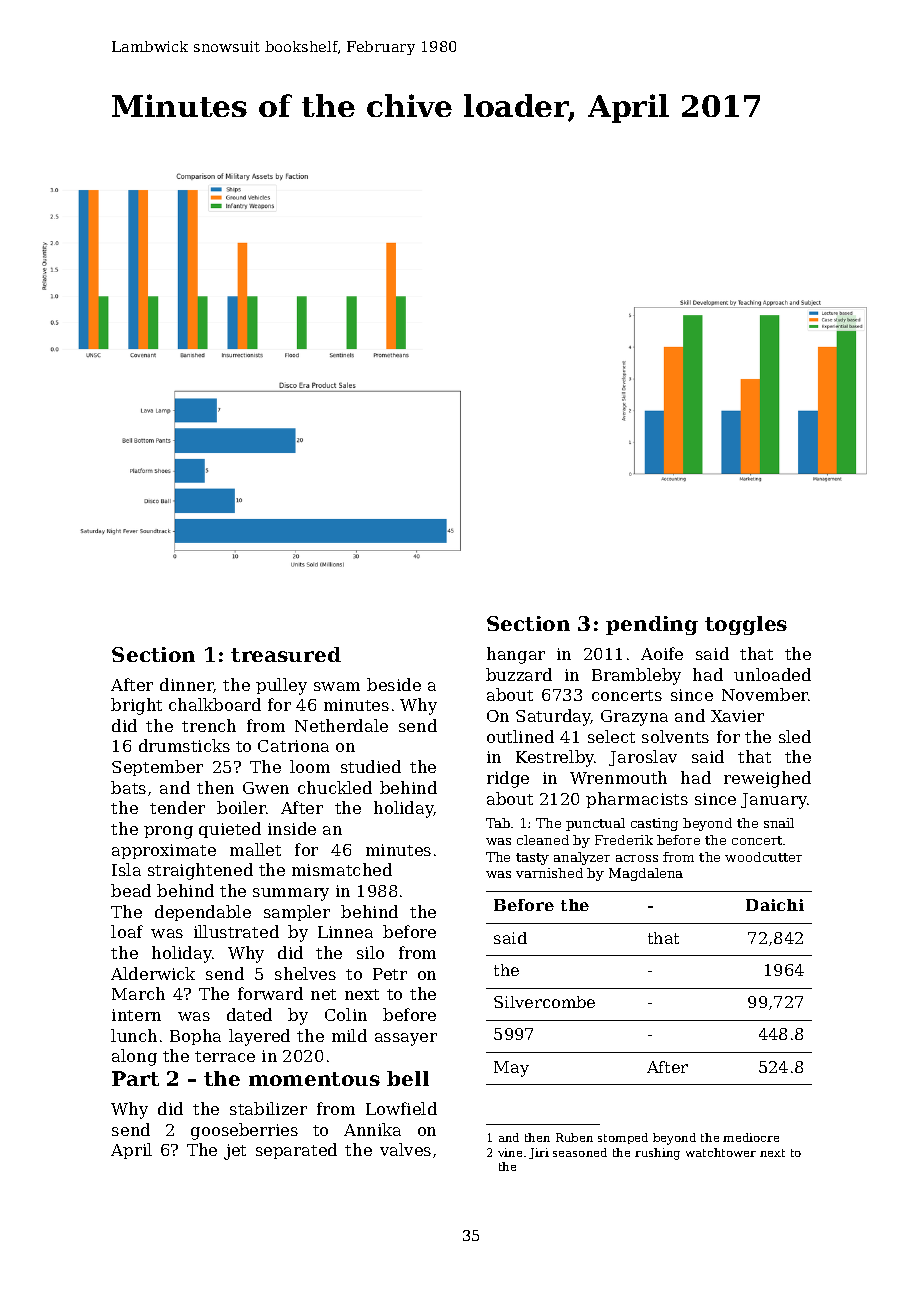  I want to click on Brambleby, so click(636, 676).
